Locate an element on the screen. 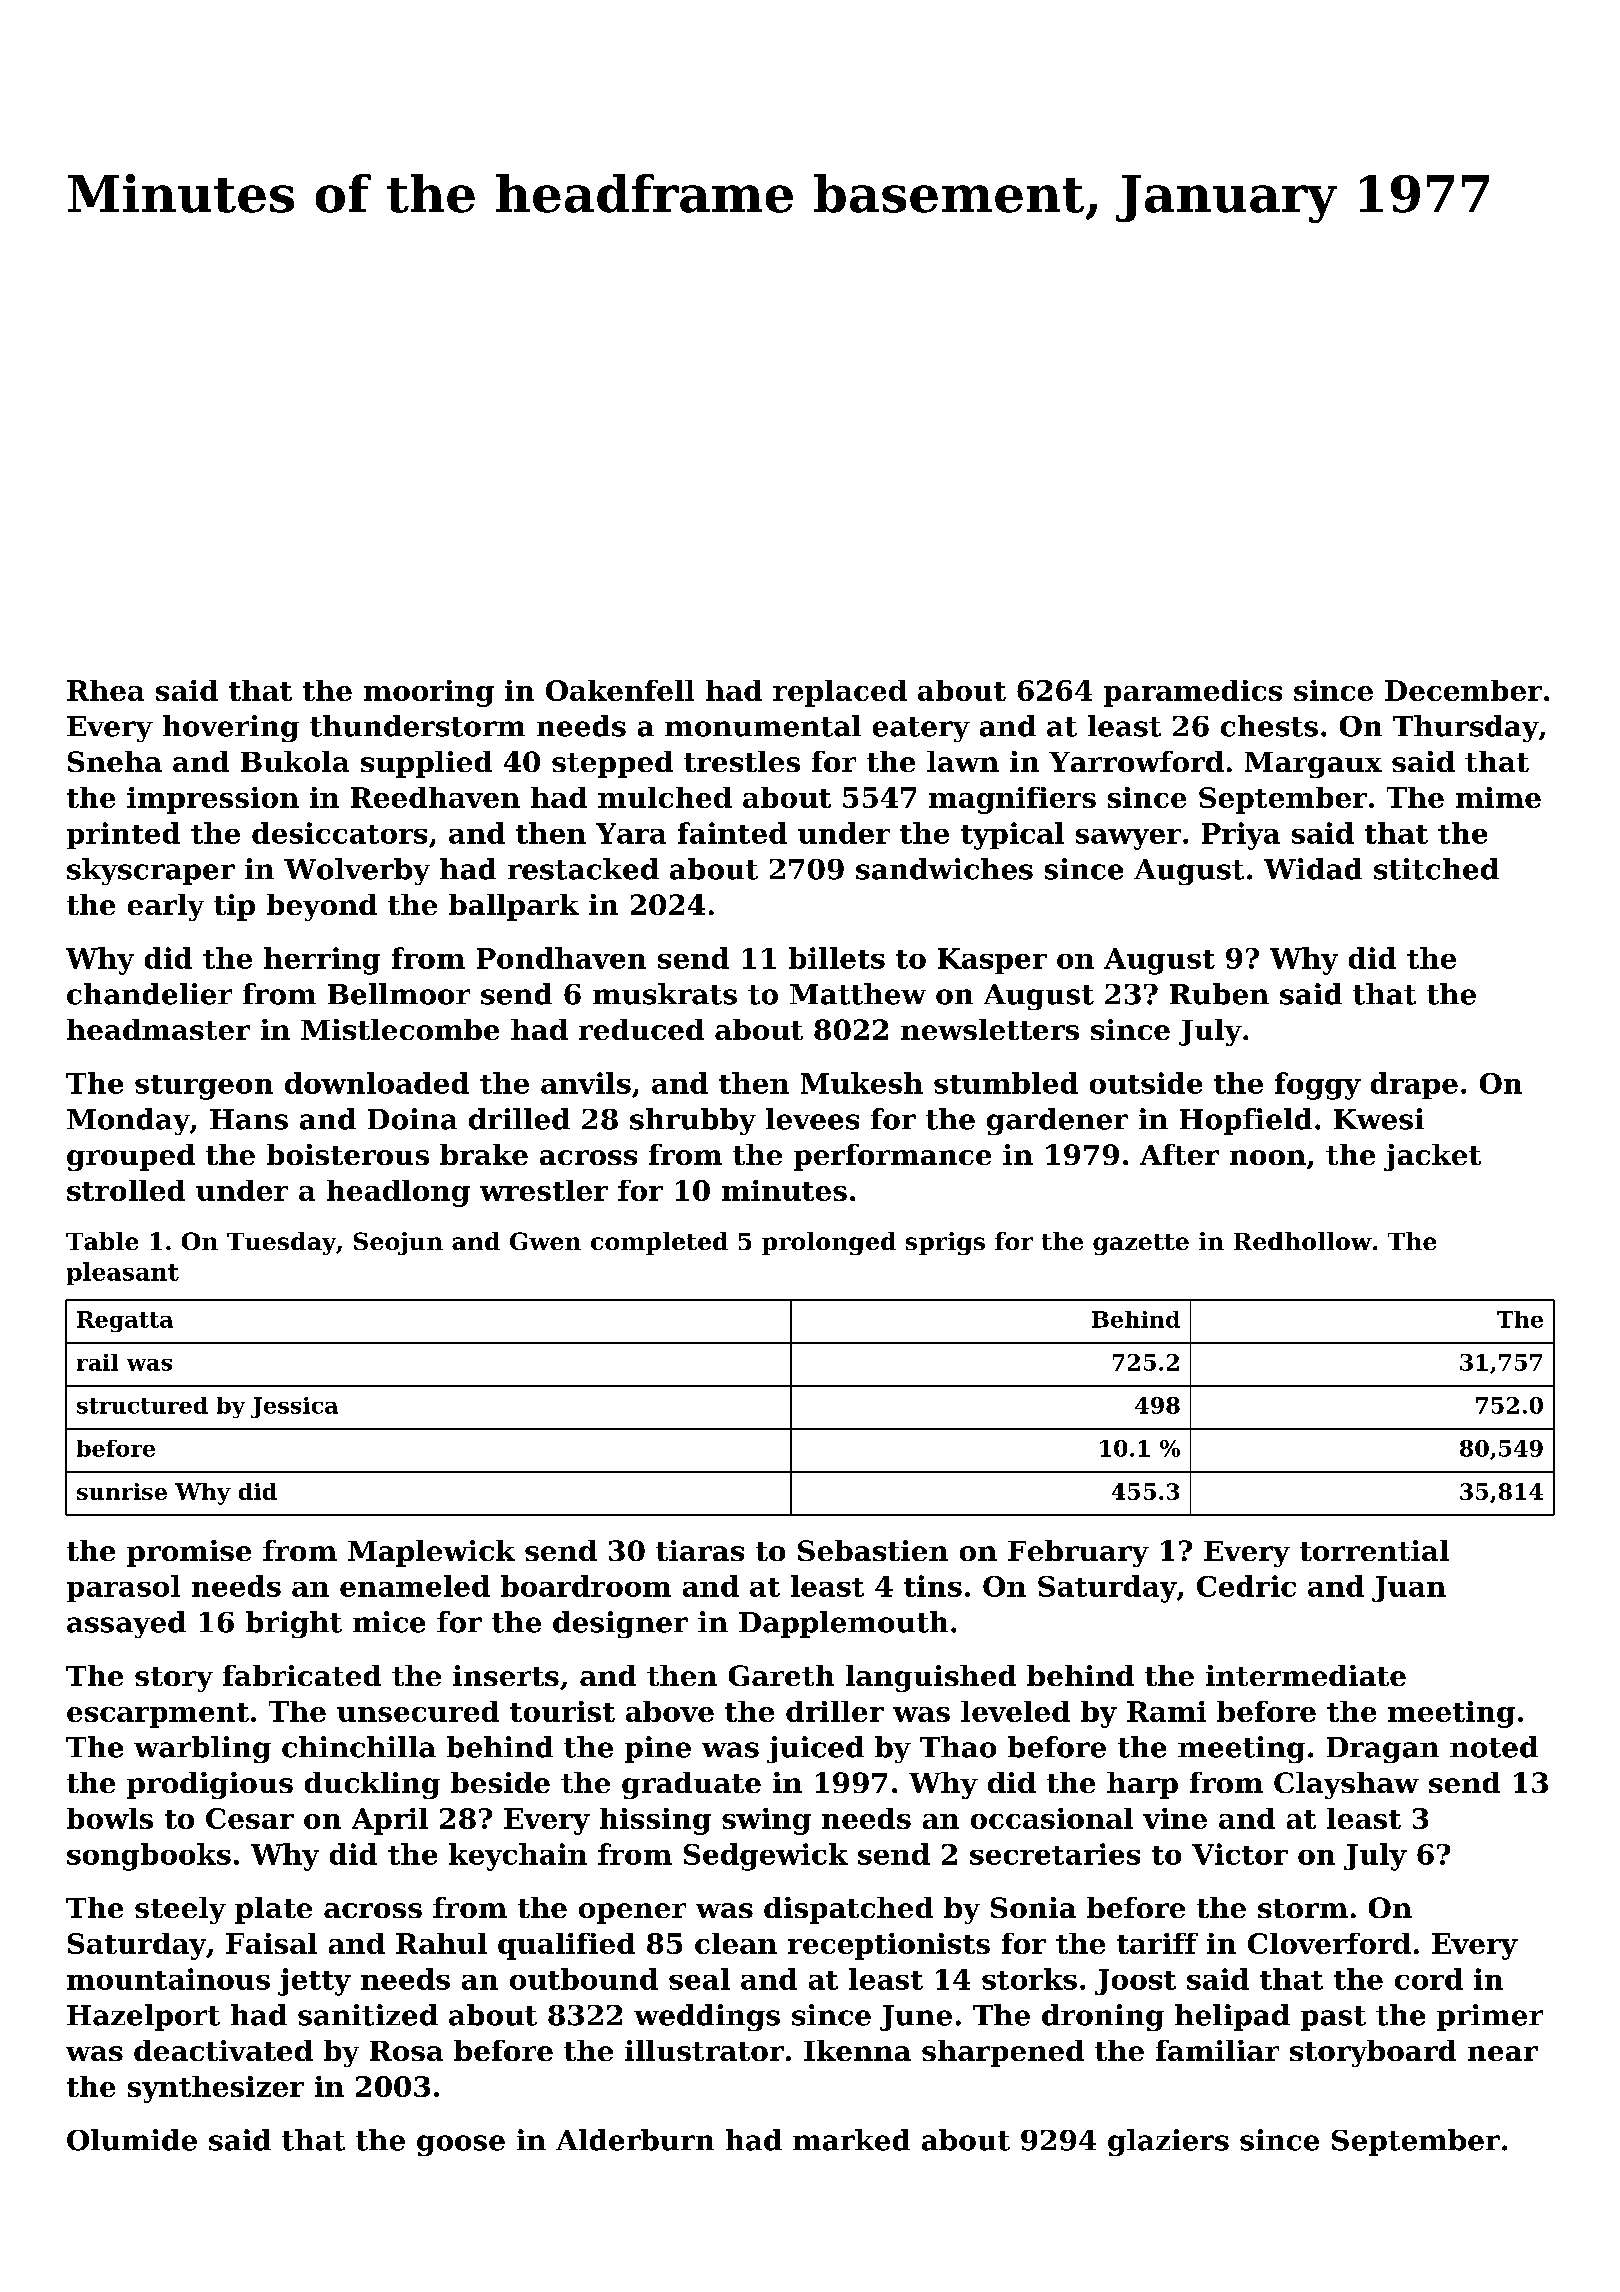  Hans is located at coordinates (249, 1119).
